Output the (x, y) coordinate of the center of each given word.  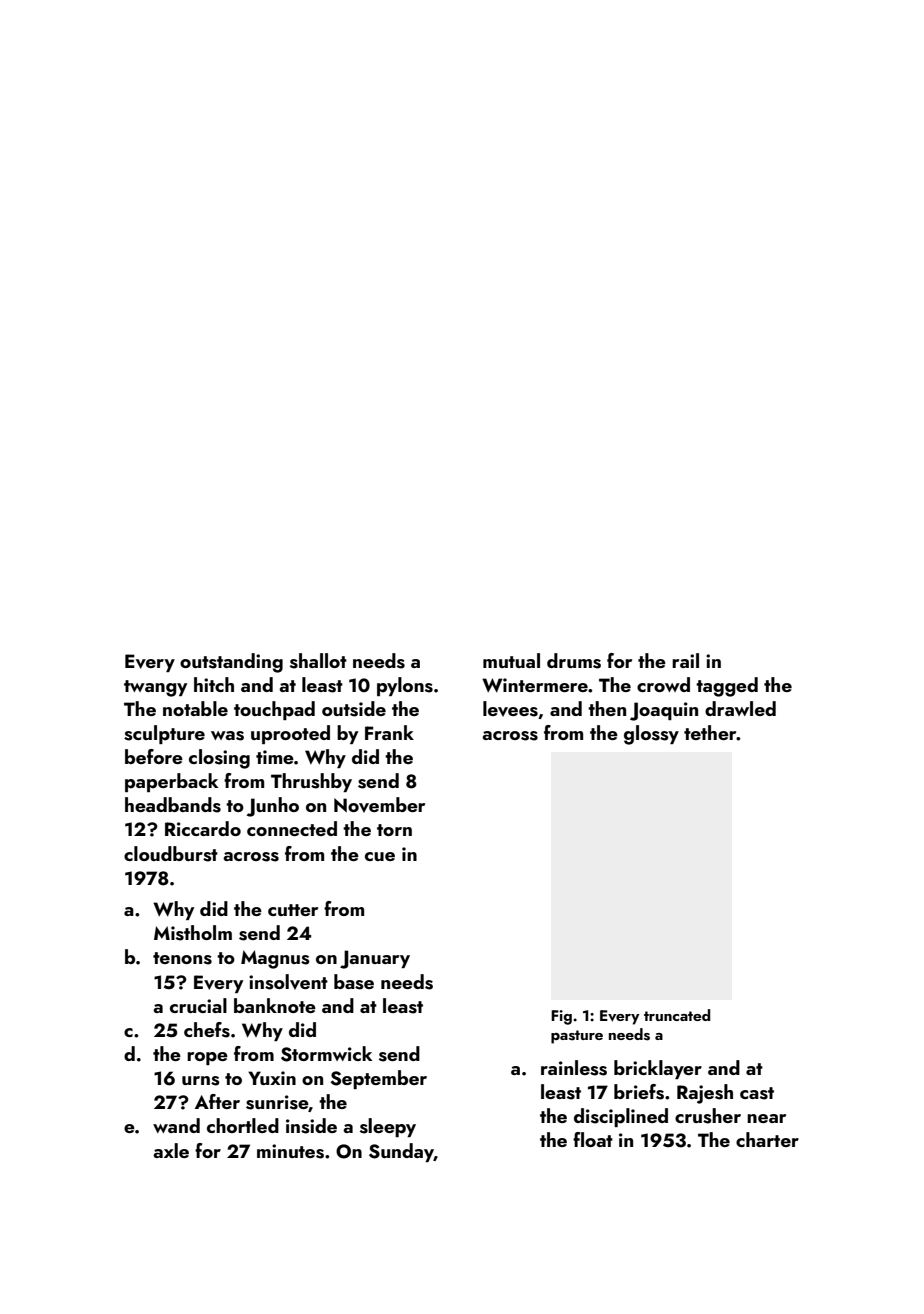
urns (201, 1081)
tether (710, 732)
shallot (318, 661)
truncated (677, 1015)
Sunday (401, 1152)
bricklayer (658, 1069)
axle (171, 1150)
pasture (577, 1037)
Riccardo (203, 828)
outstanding (231, 663)
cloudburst (171, 854)
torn (394, 830)
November (379, 805)
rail (685, 660)
